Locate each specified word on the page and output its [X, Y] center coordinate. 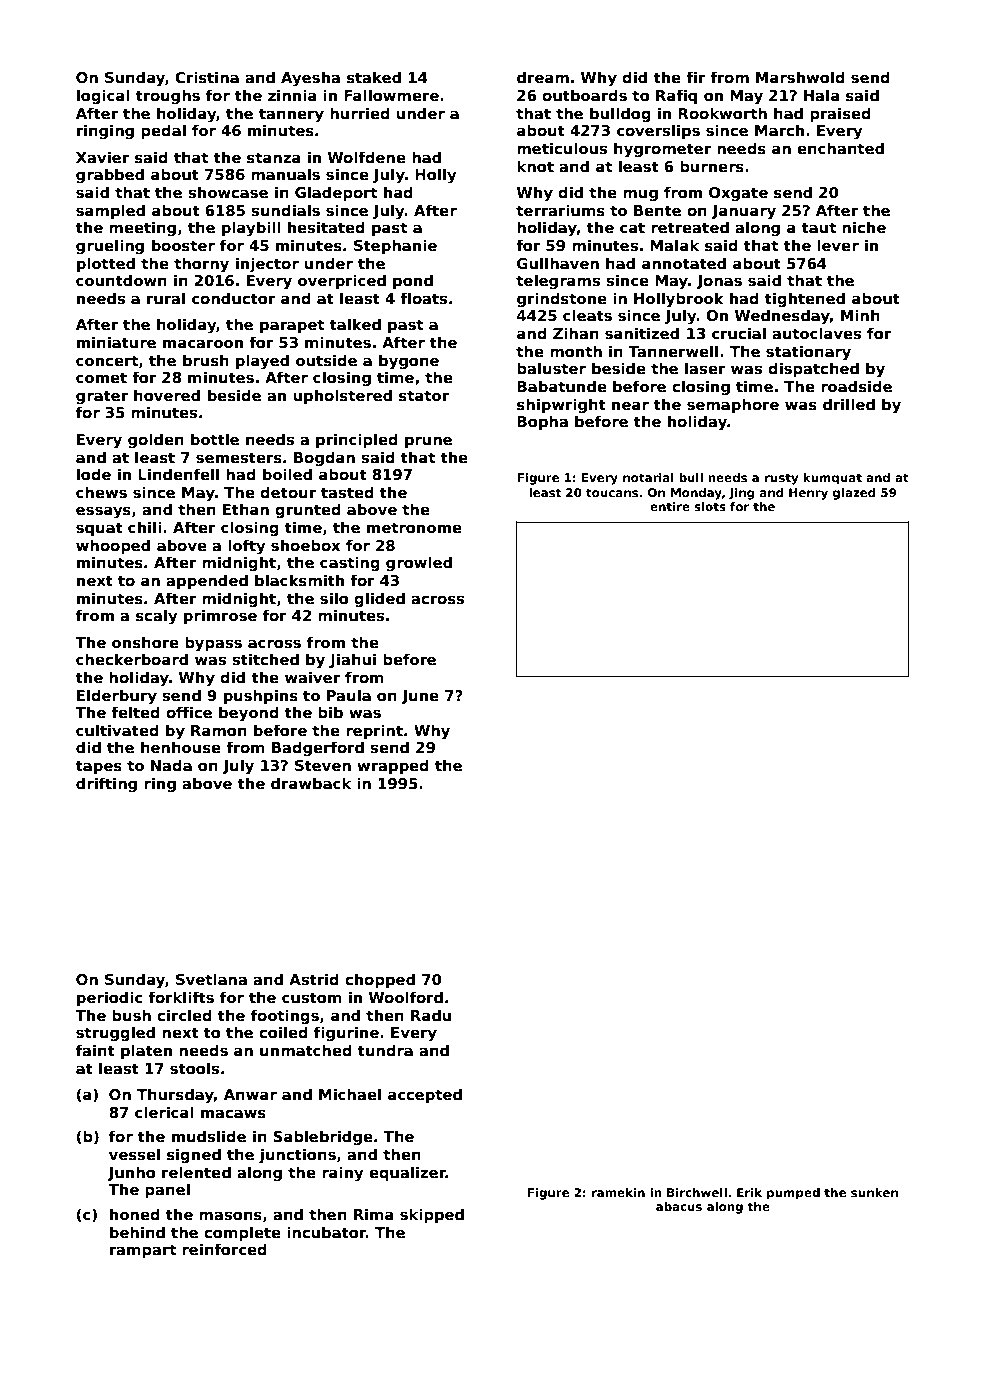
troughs [168, 96]
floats [423, 298]
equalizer [407, 1173]
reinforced [224, 1249]
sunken [874, 1192]
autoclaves [816, 333]
